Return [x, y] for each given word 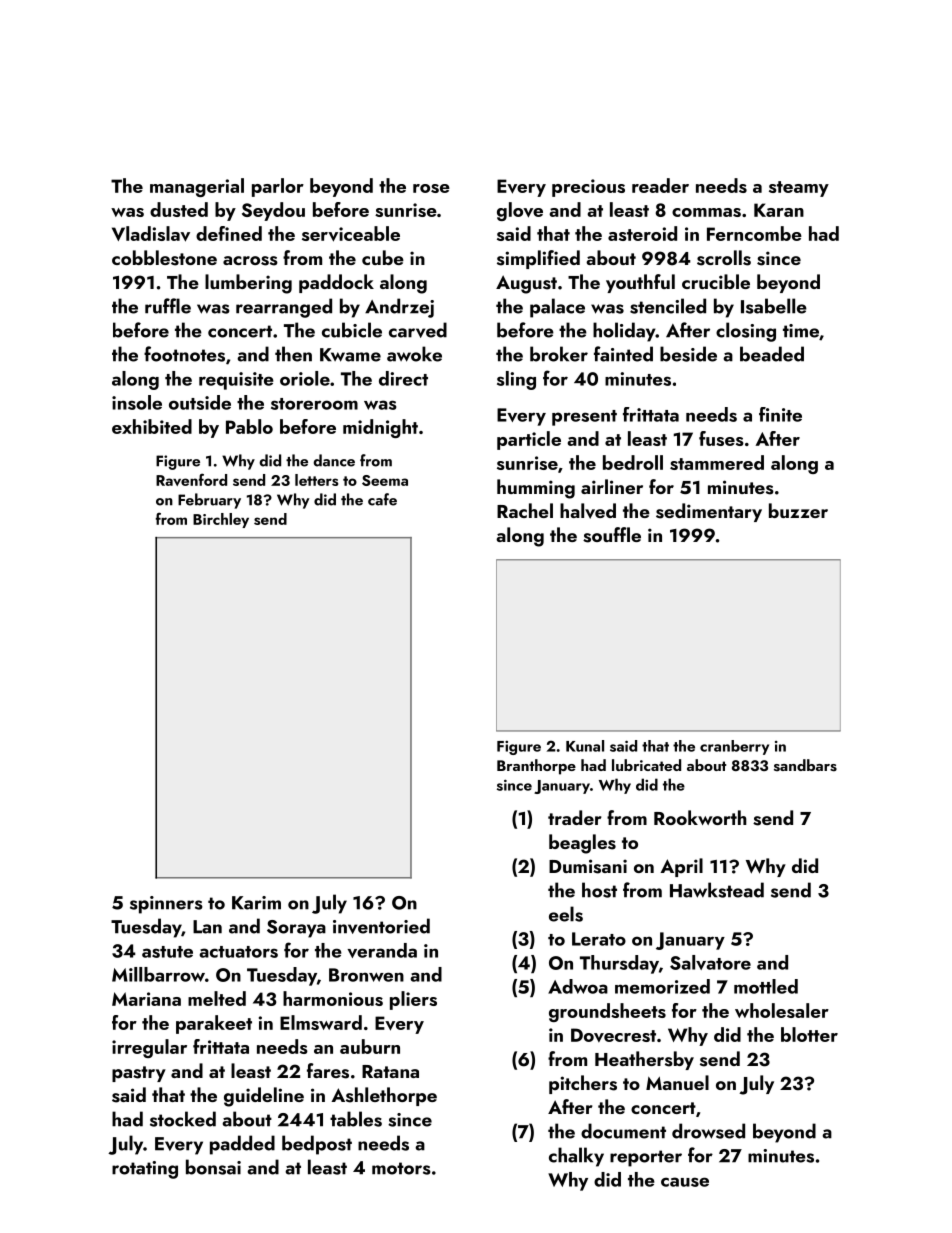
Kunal [585, 746]
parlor [278, 187]
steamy [799, 189]
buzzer [798, 510]
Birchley [221, 520]
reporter [646, 1158]
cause [685, 1182]
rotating [145, 1170]
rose [431, 188]
